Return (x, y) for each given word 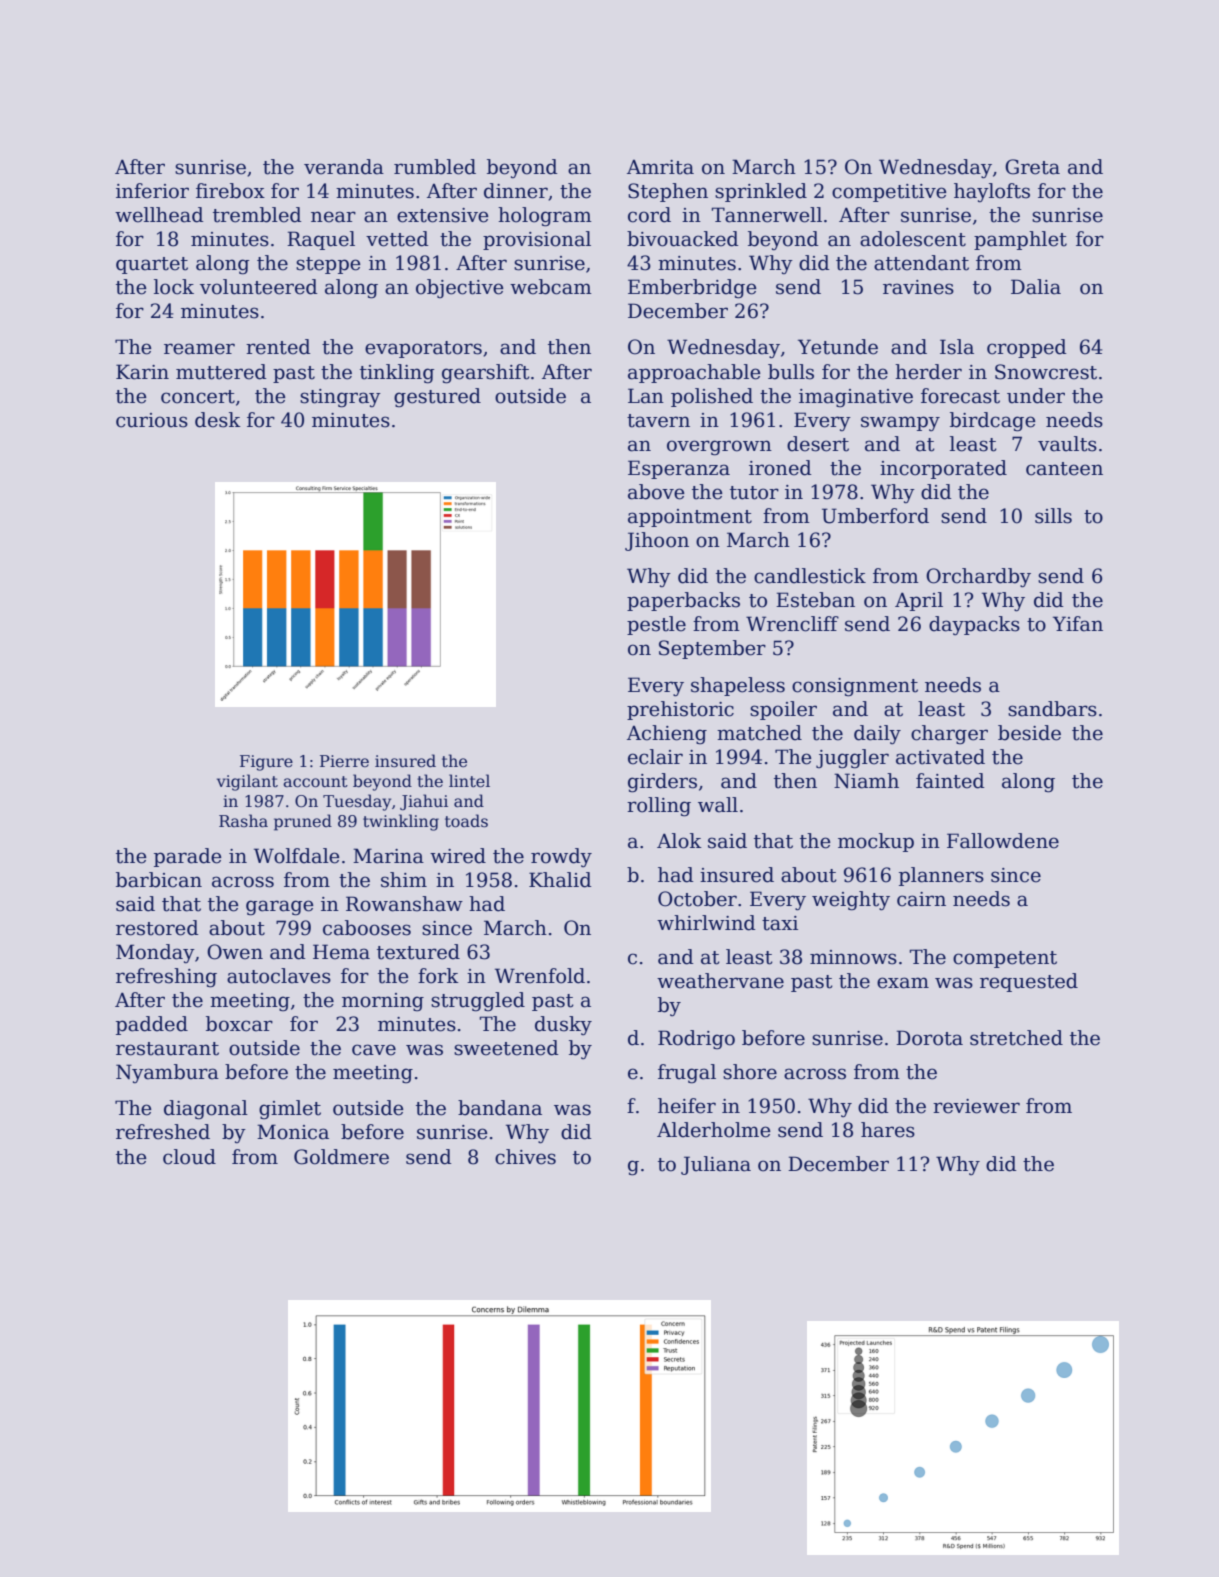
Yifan (1078, 624)
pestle (656, 625)
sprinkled (761, 192)
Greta (1032, 167)
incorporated (943, 469)
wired (458, 856)
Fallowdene (1003, 841)
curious (152, 420)
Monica (293, 1132)
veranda (344, 167)
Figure (266, 763)
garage (280, 908)
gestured (437, 398)
